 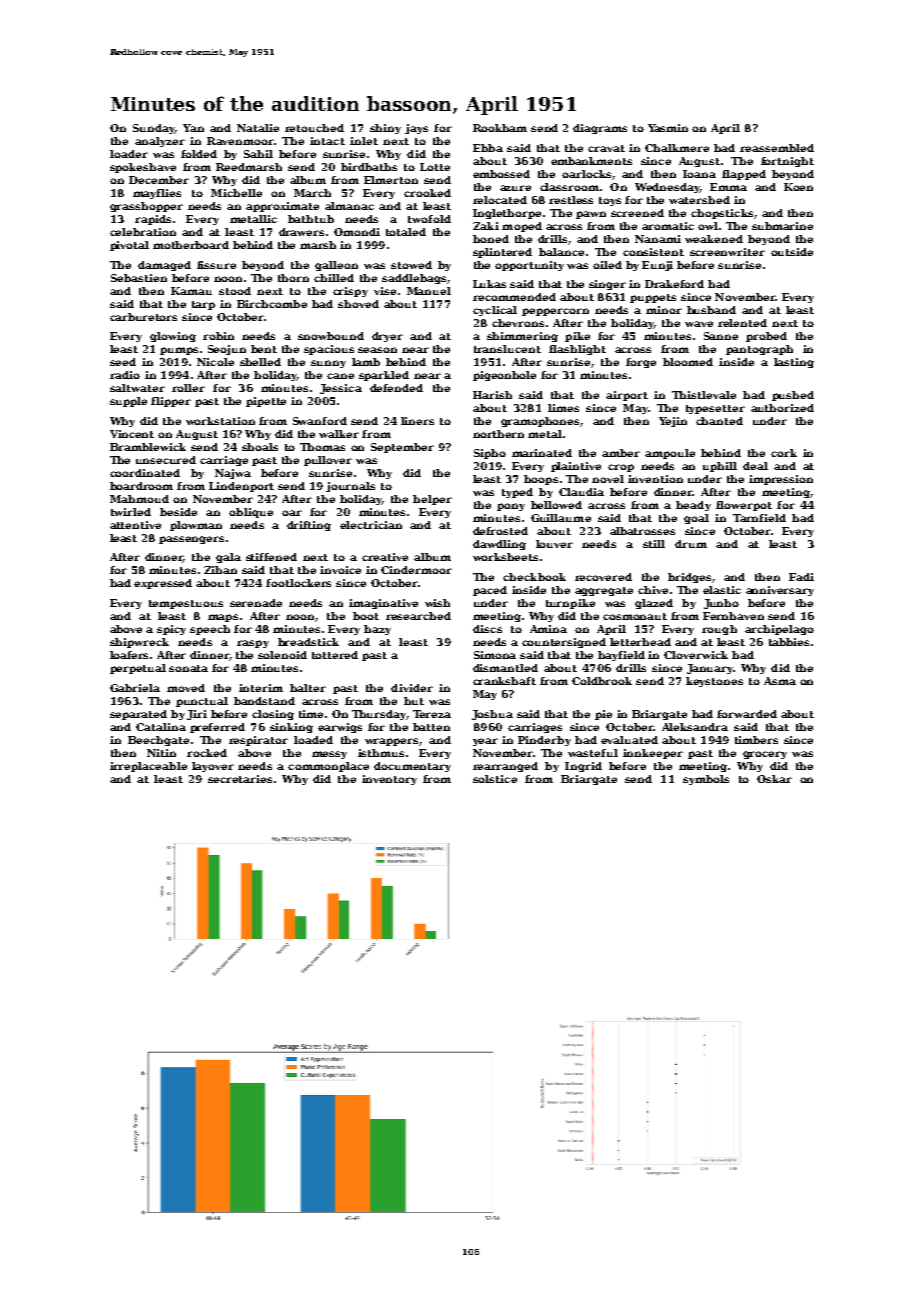 What do you see at coordinates (282, 207) in the screenshot?
I see `approximate` at bounding box center [282, 207].
